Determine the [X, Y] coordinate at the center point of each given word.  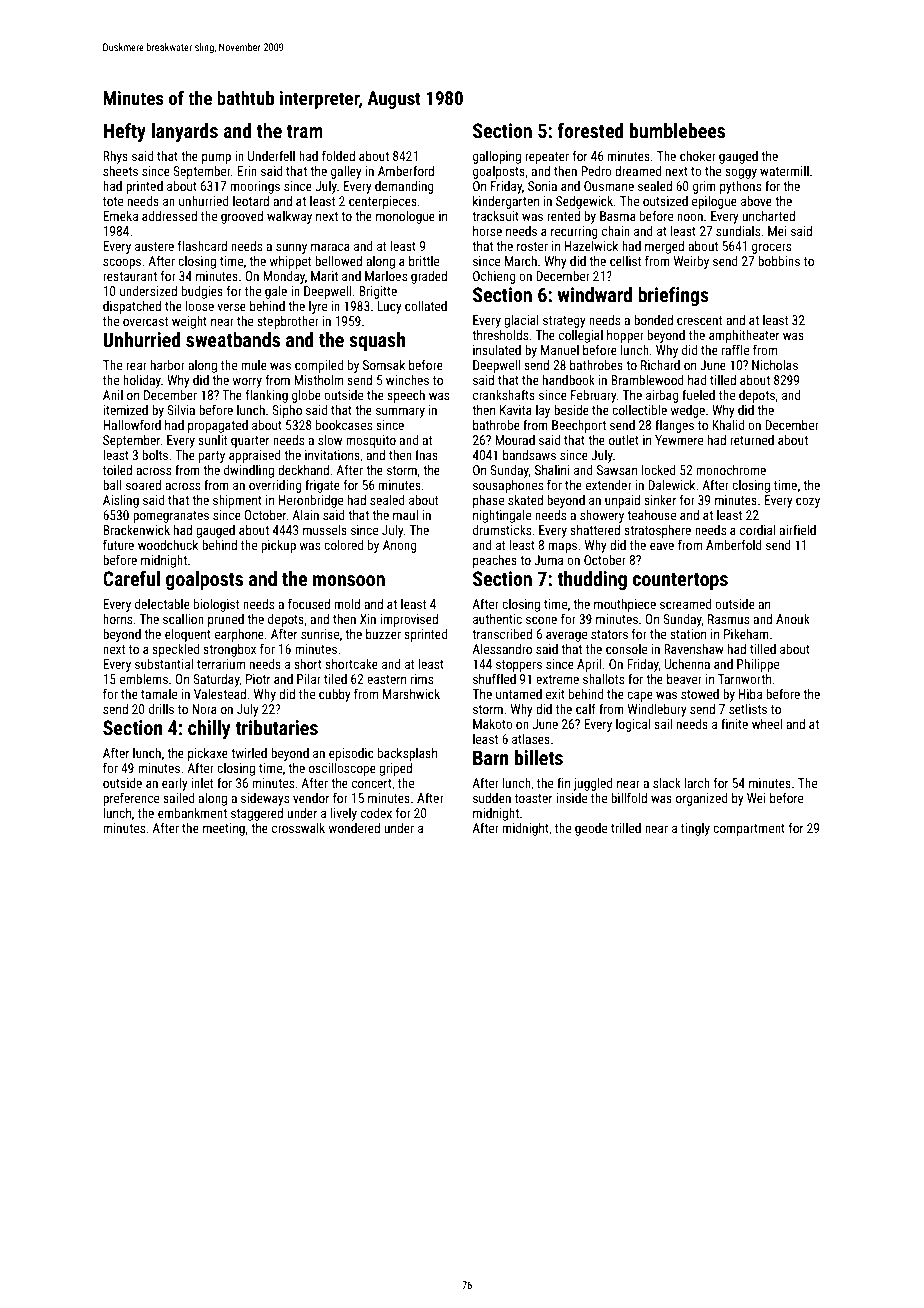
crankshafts [504, 394]
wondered [354, 828]
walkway [289, 217]
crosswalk [298, 828]
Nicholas [775, 365]
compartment [749, 830]
